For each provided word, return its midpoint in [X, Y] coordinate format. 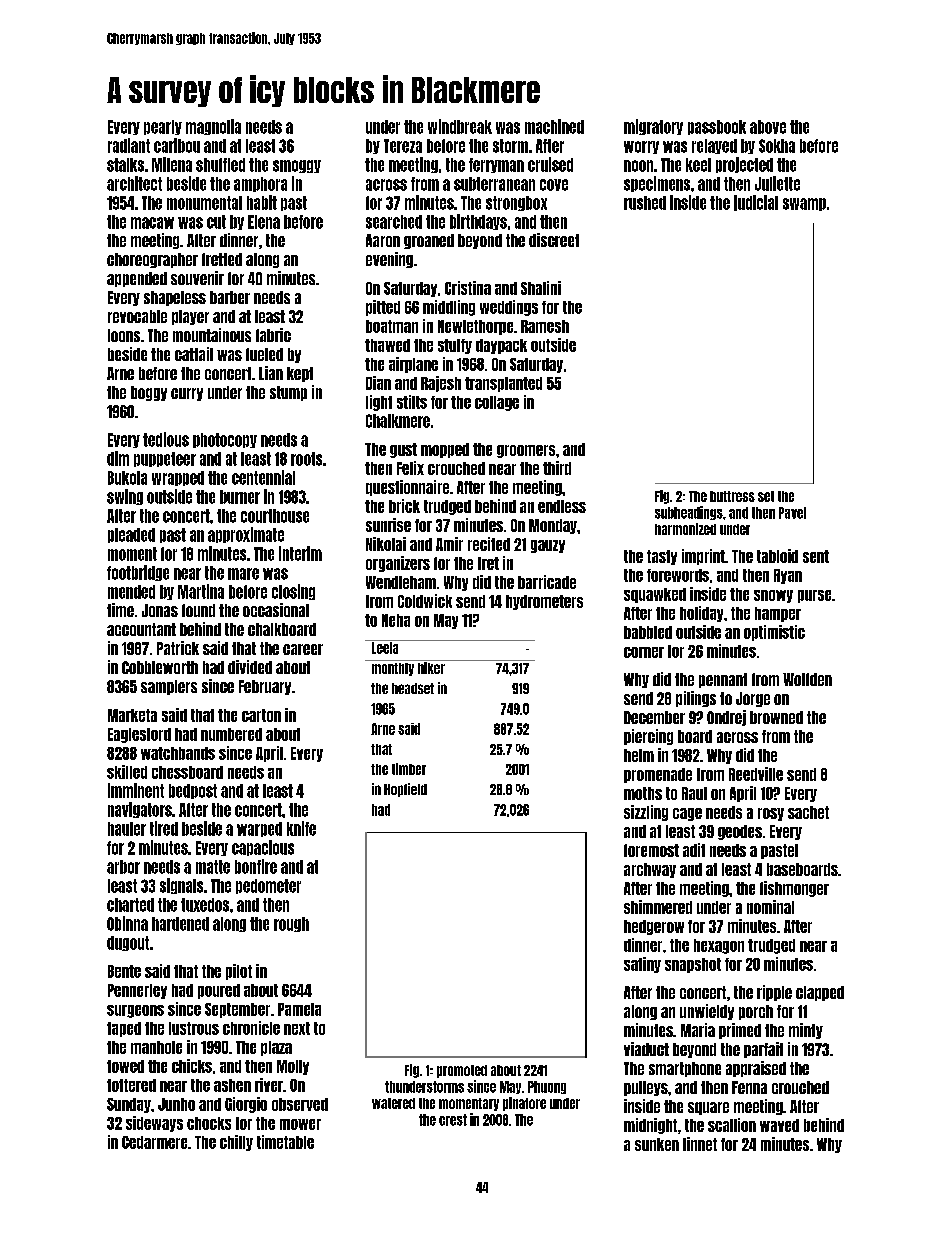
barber [230, 297]
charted [130, 905]
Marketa [132, 715]
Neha [396, 620]
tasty [662, 557]
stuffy [455, 346]
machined [554, 126]
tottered [131, 1085]
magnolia [213, 127]
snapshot [693, 965]
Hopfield [405, 790]
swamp [804, 204]
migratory [653, 127]
